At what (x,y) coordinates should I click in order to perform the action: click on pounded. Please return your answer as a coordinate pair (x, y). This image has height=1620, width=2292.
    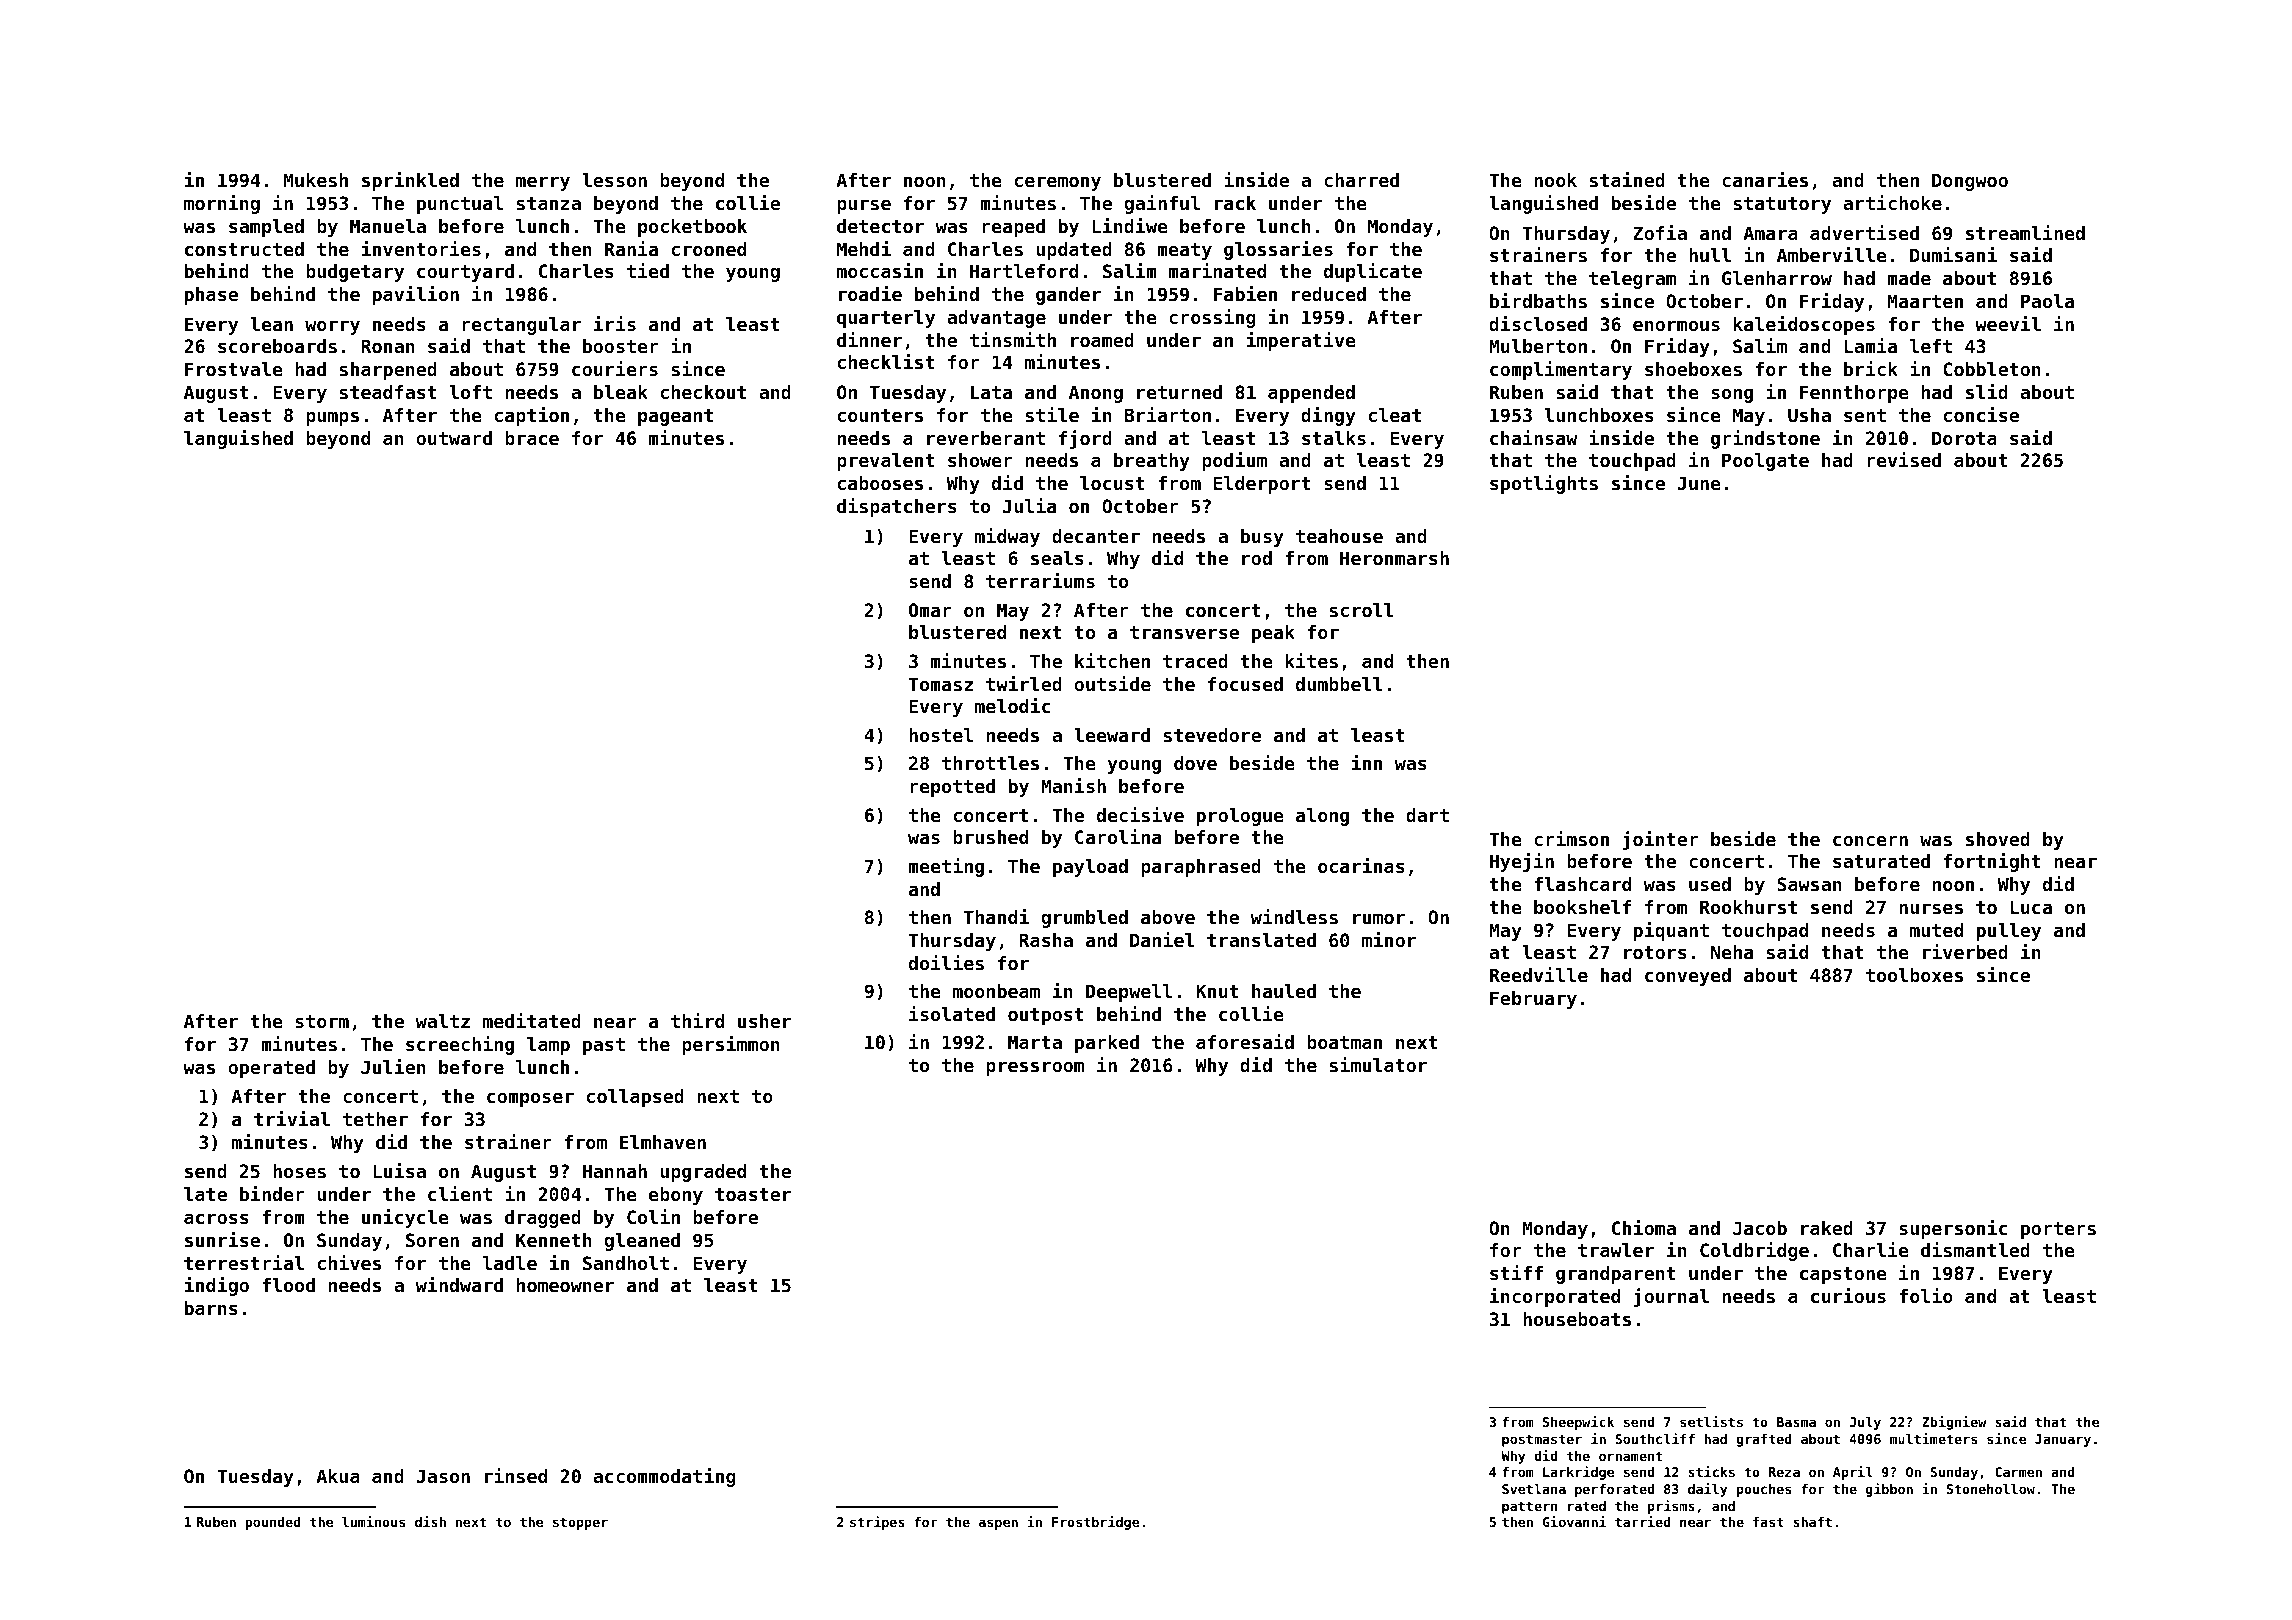
    Looking at the image, I should click on (273, 1523).
